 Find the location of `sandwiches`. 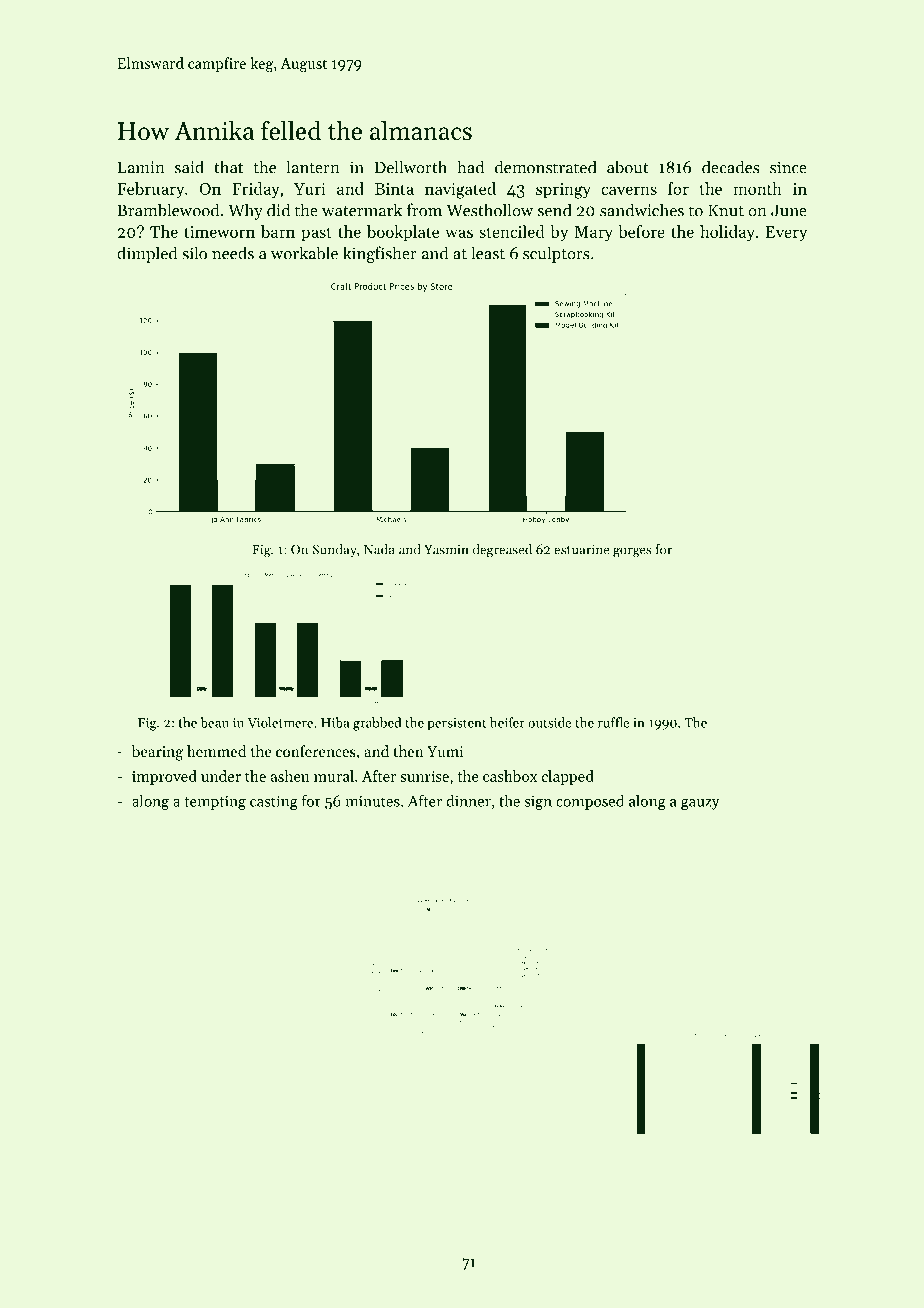

sandwiches is located at coordinates (642, 210).
